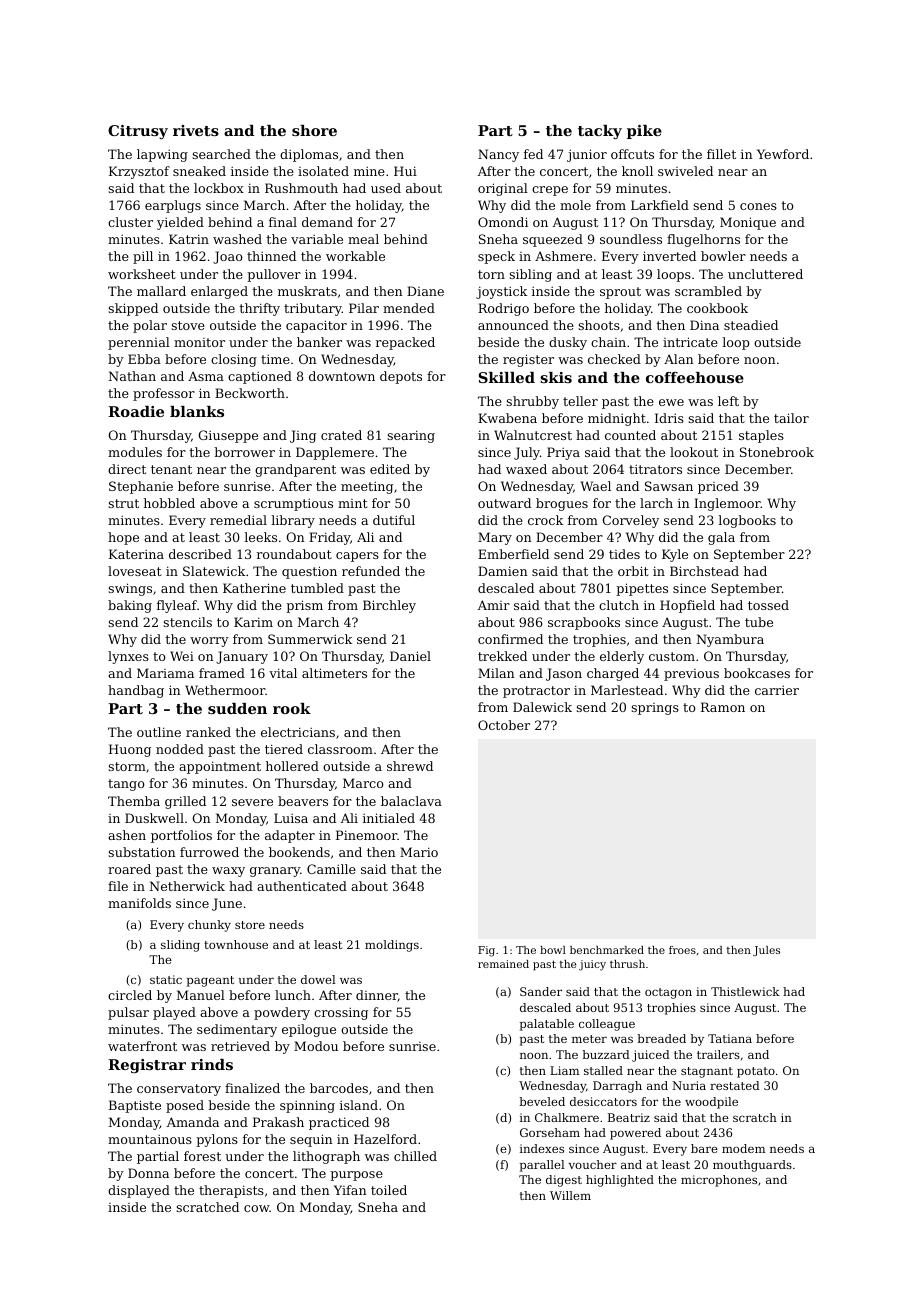 Image resolution: width=924 pixels, height=1308 pixels. What do you see at coordinates (510, 639) in the screenshot?
I see `confirmed` at bounding box center [510, 639].
